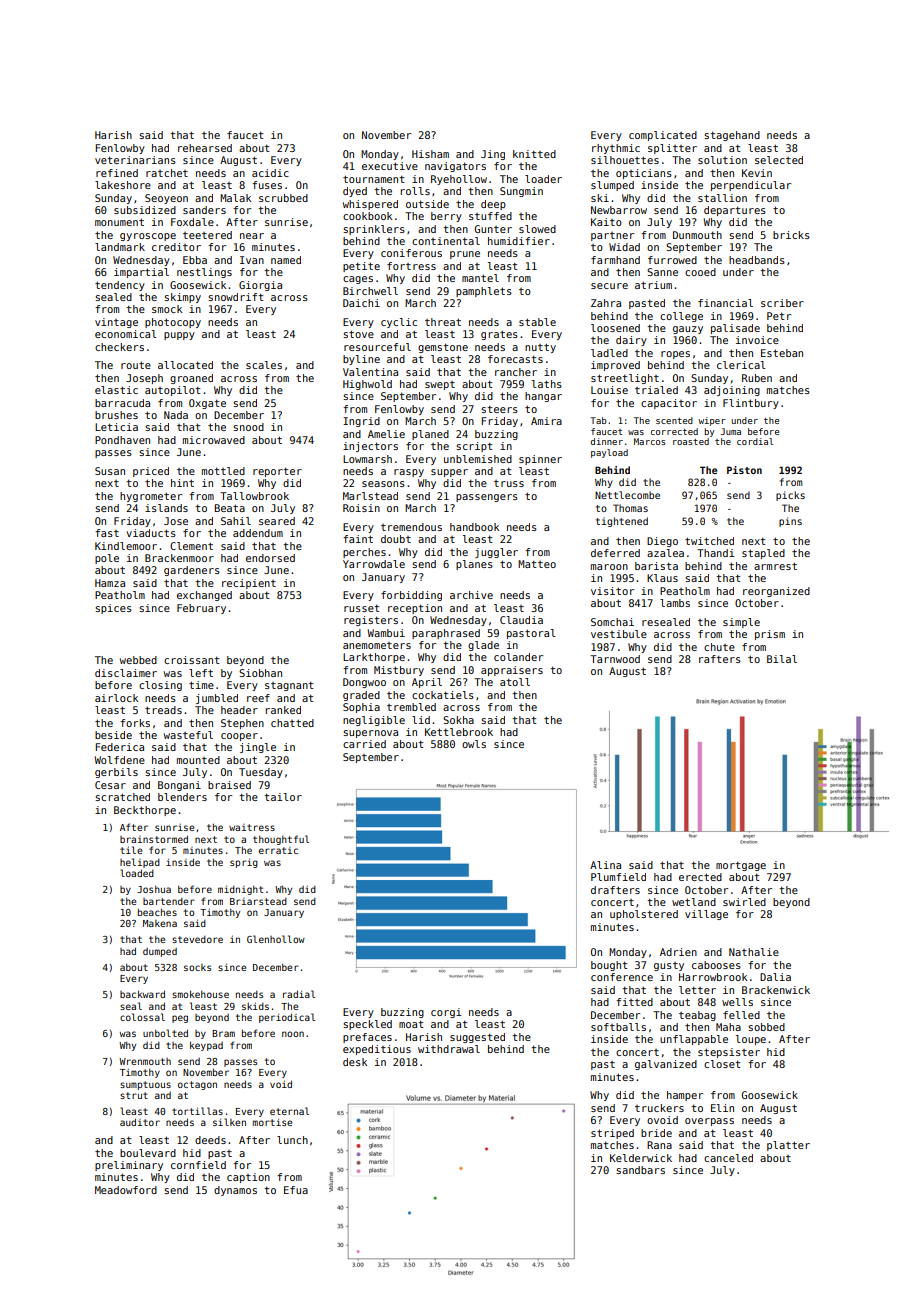  I want to click on chute, so click(719, 647).
